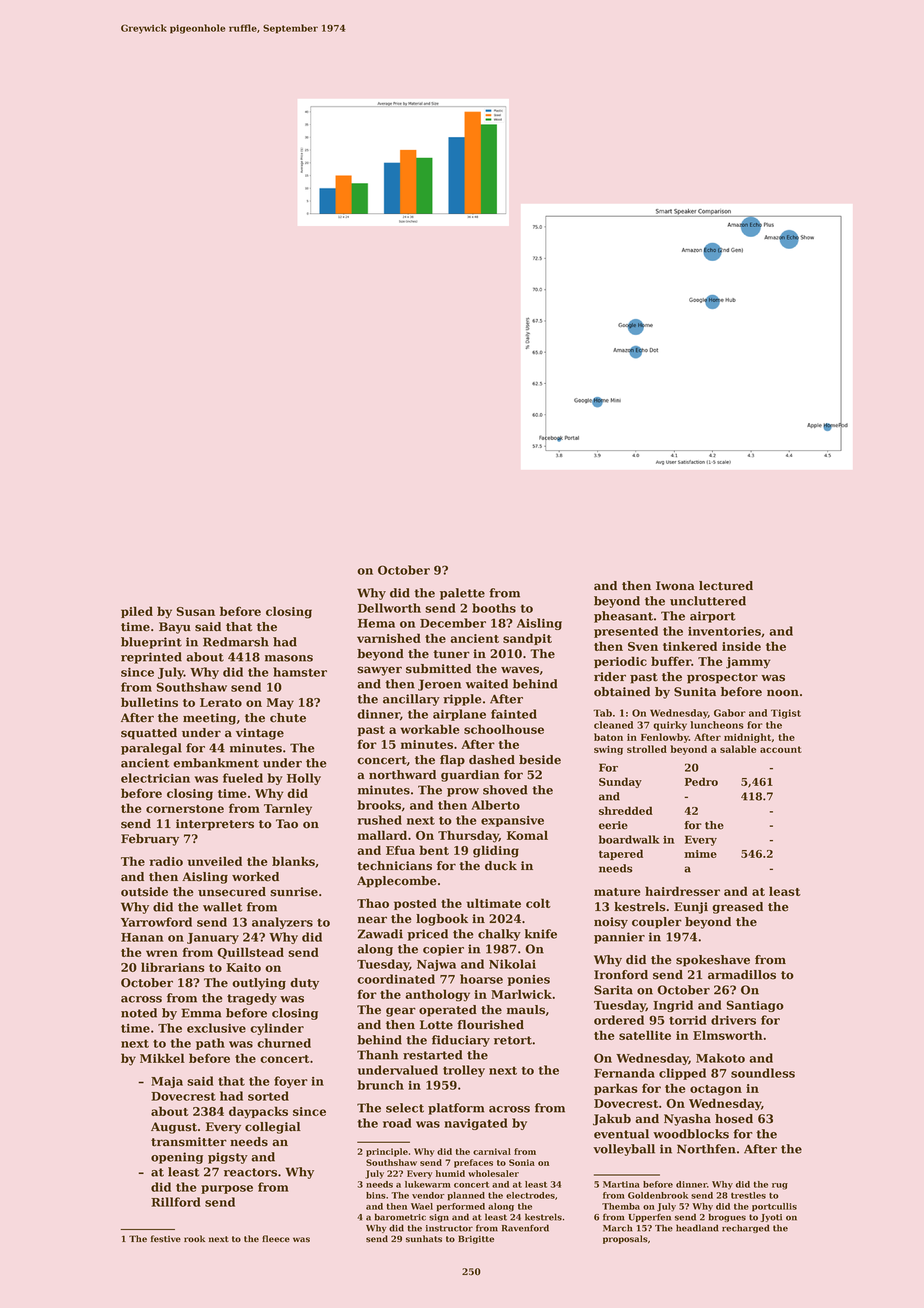 This screenshot has width=924, height=1308. What do you see at coordinates (626, 632) in the screenshot?
I see `presented` at bounding box center [626, 632].
